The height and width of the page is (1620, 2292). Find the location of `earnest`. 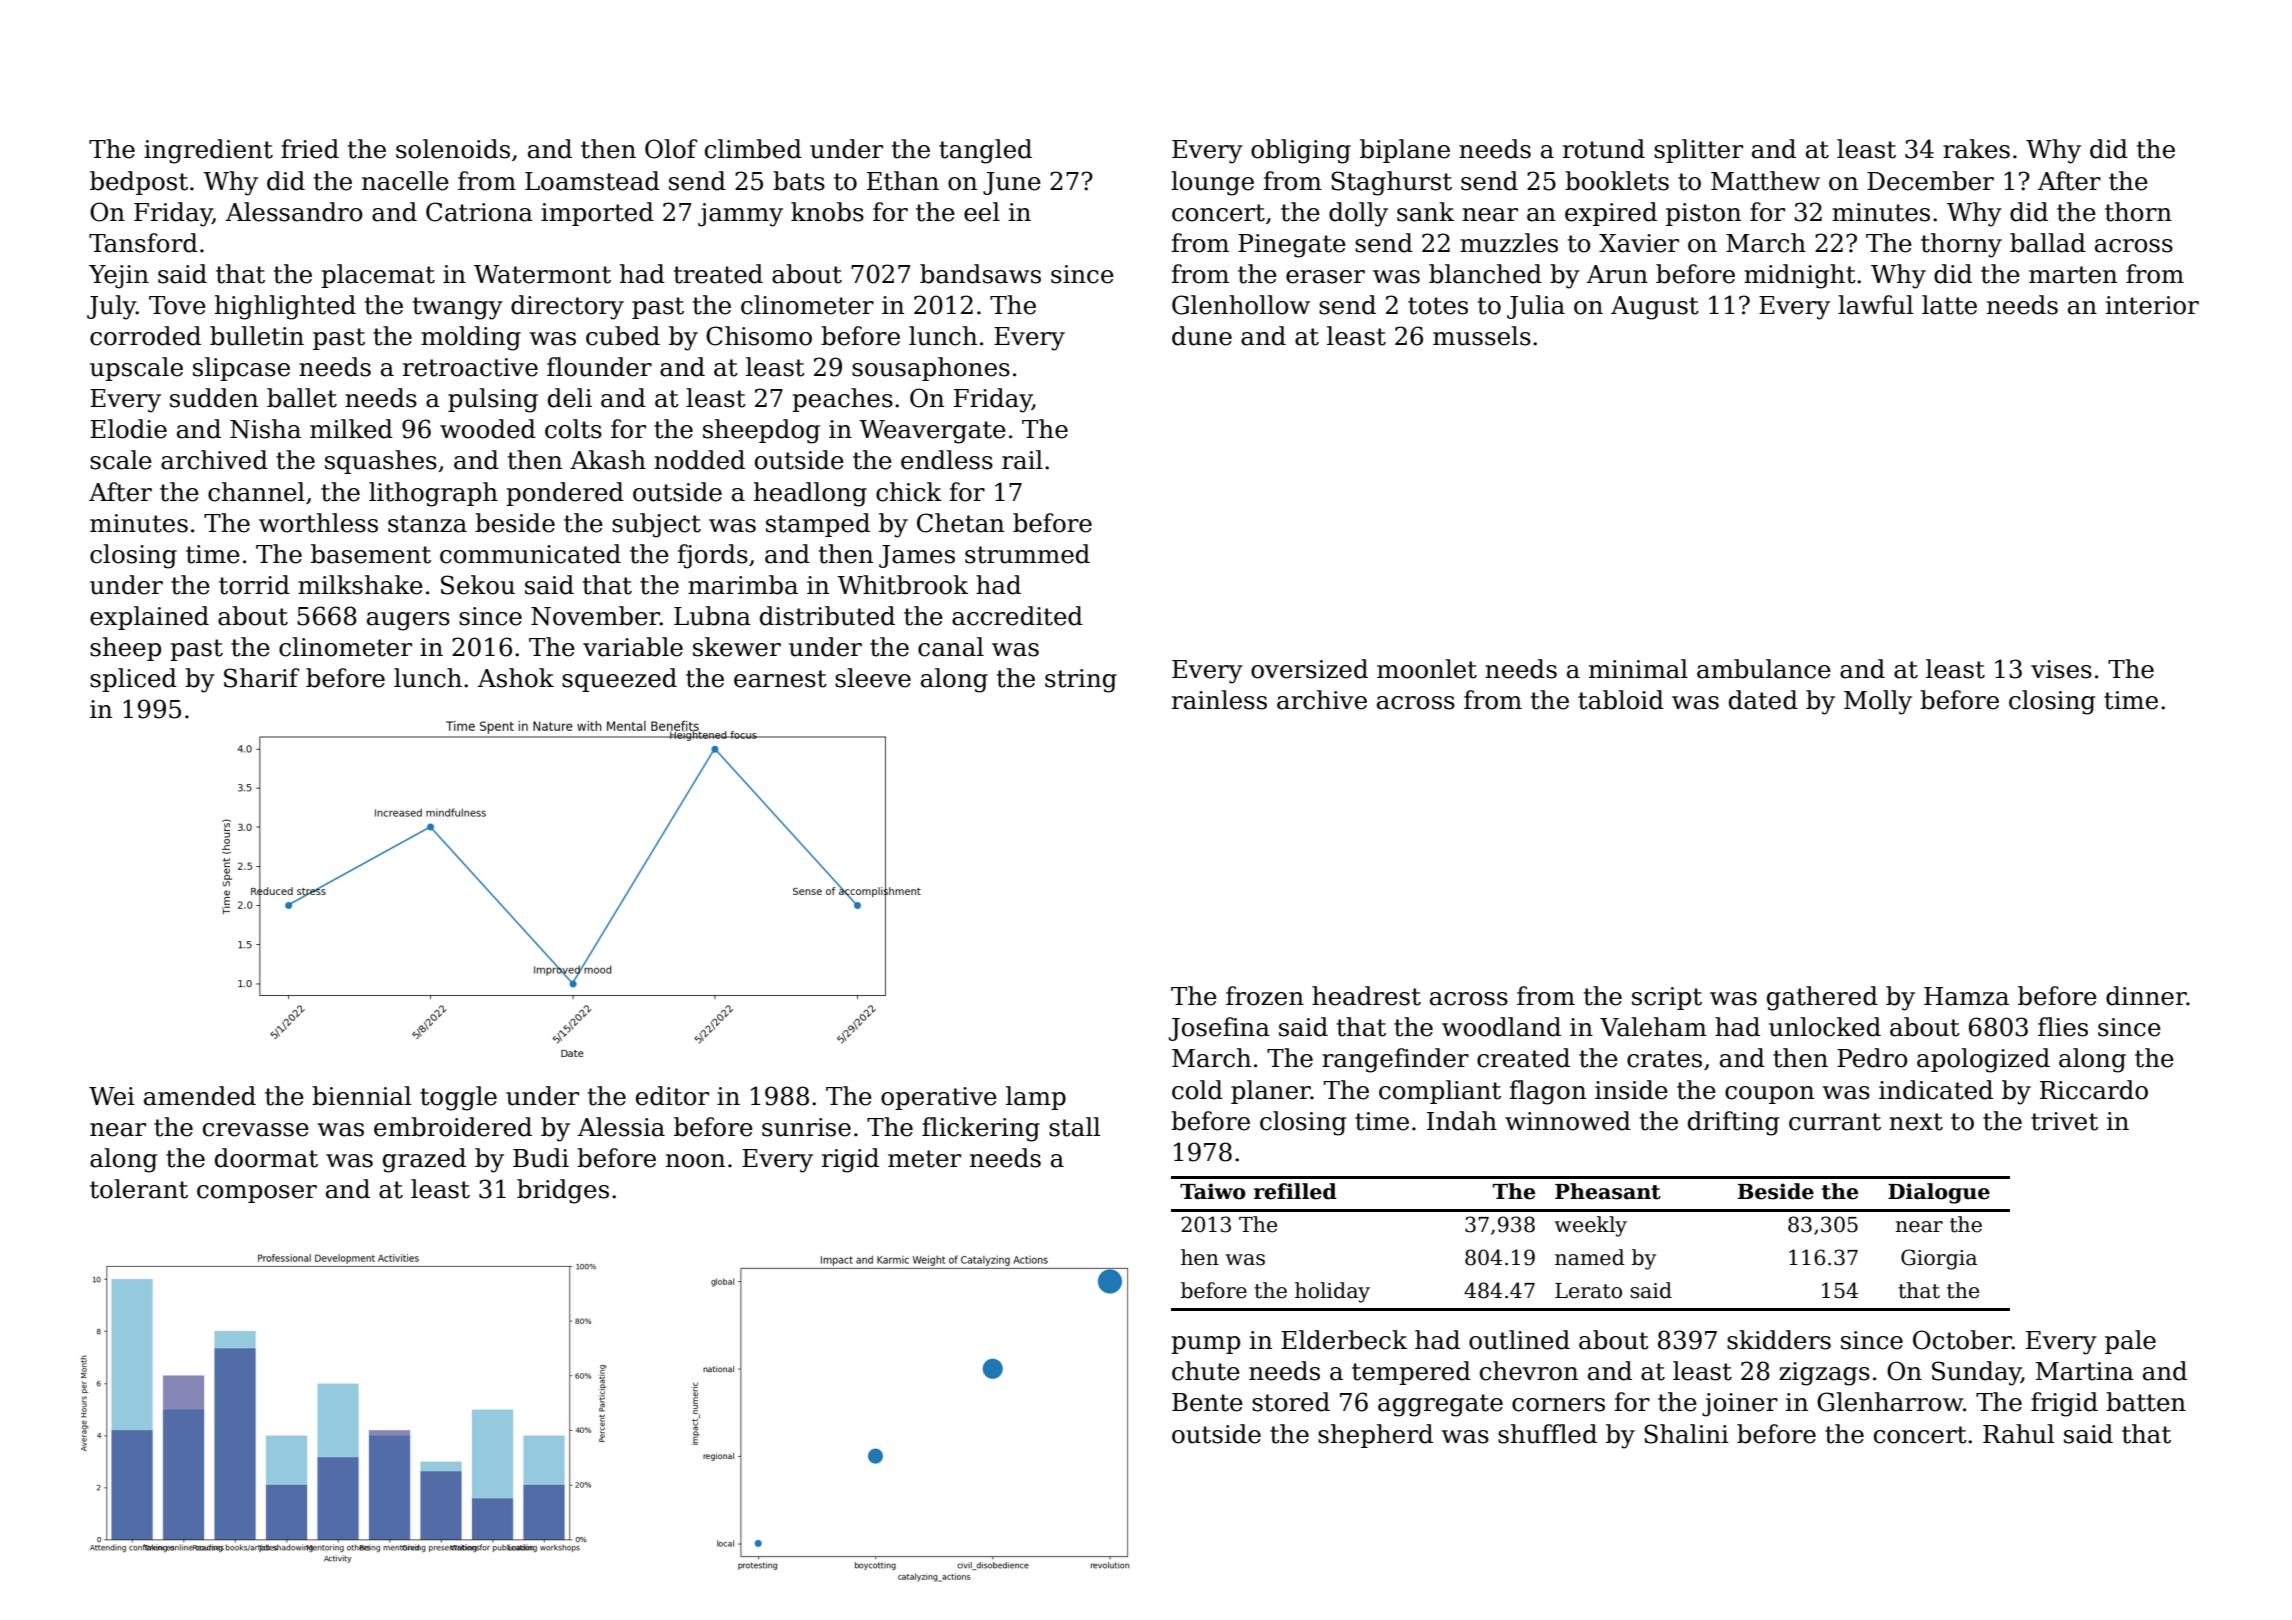

earnest is located at coordinates (780, 679).
